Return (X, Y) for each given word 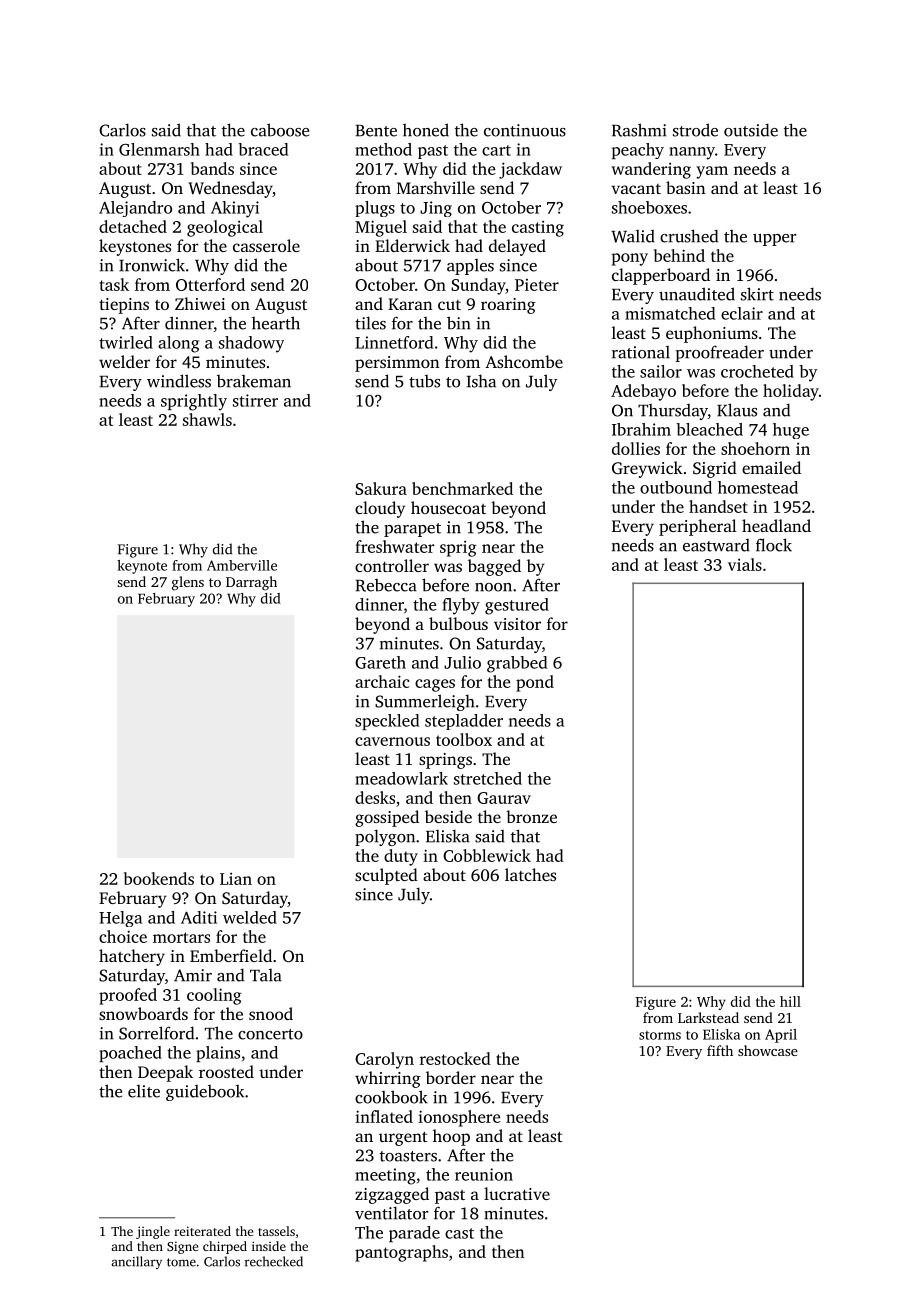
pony (630, 259)
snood (271, 1013)
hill (790, 1001)
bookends (159, 878)
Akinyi (235, 209)
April (781, 1036)
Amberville (242, 565)
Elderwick (412, 245)
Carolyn (384, 1060)
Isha (481, 381)
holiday (791, 392)
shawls (207, 419)
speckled (387, 722)
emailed (771, 467)
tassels (276, 1231)
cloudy (380, 509)
